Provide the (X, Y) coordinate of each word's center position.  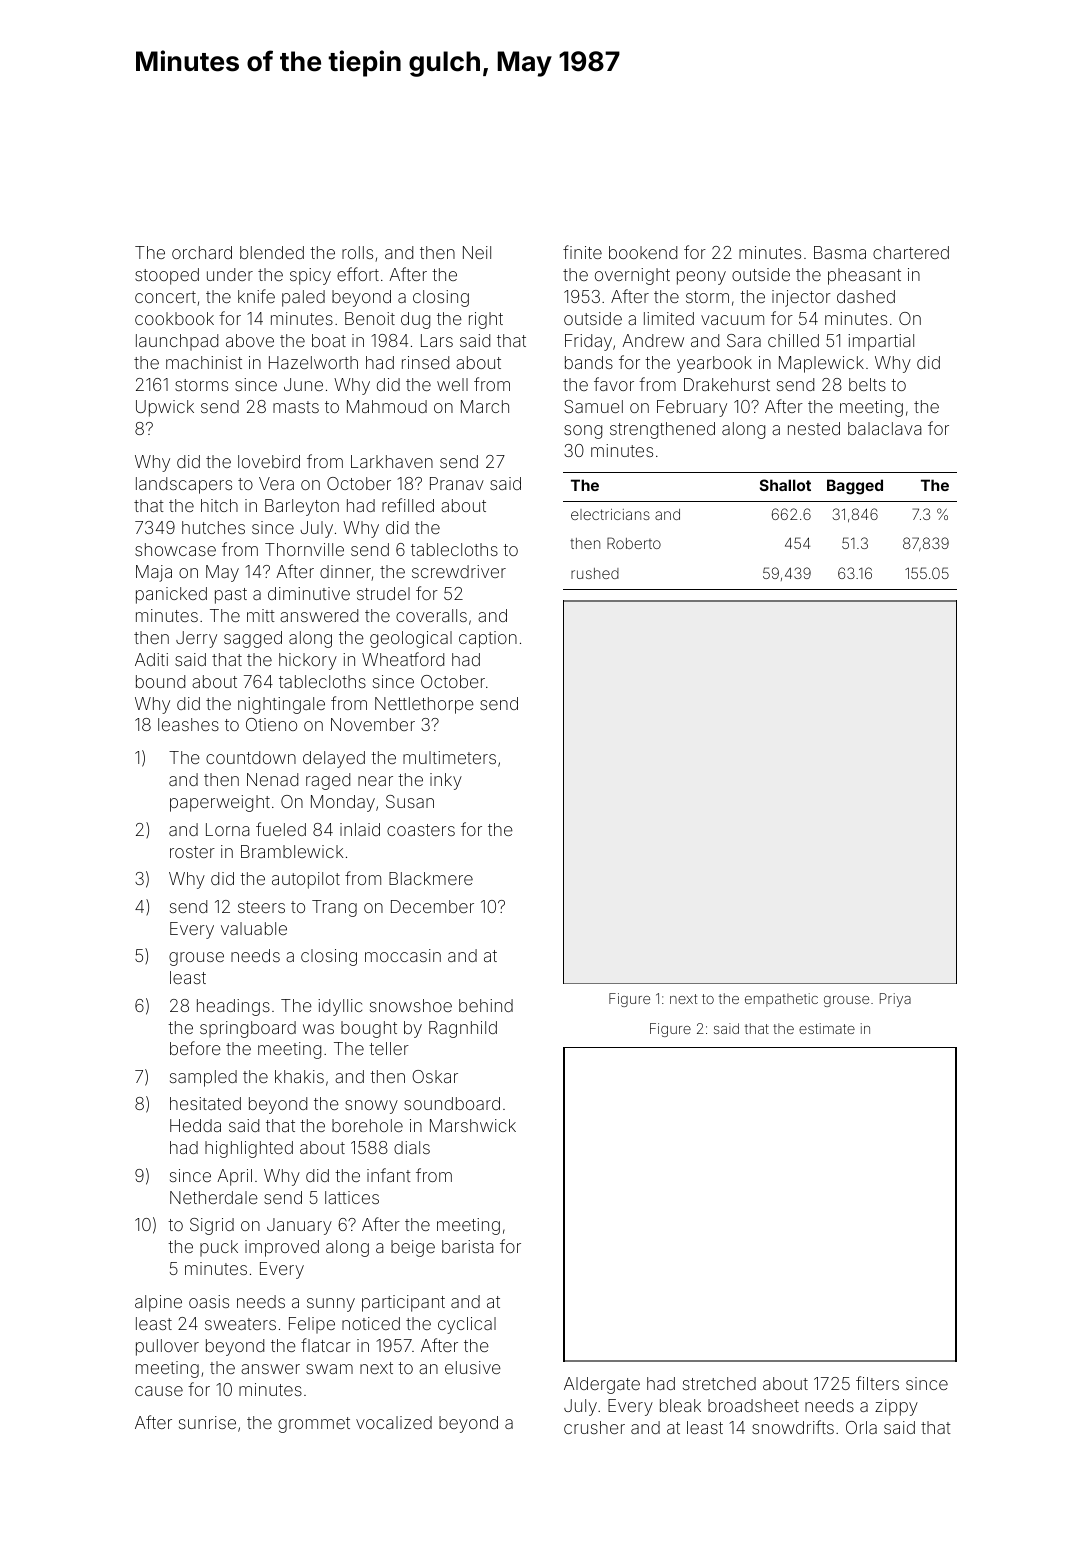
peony (701, 278)
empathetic (781, 1000)
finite (582, 252)
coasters (421, 830)
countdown (251, 757)
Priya (895, 1000)
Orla (861, 1427)
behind (486, 1005)
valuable (254, 928)
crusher (594, 1427)
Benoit (370, 318)
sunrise (207, 1422)
